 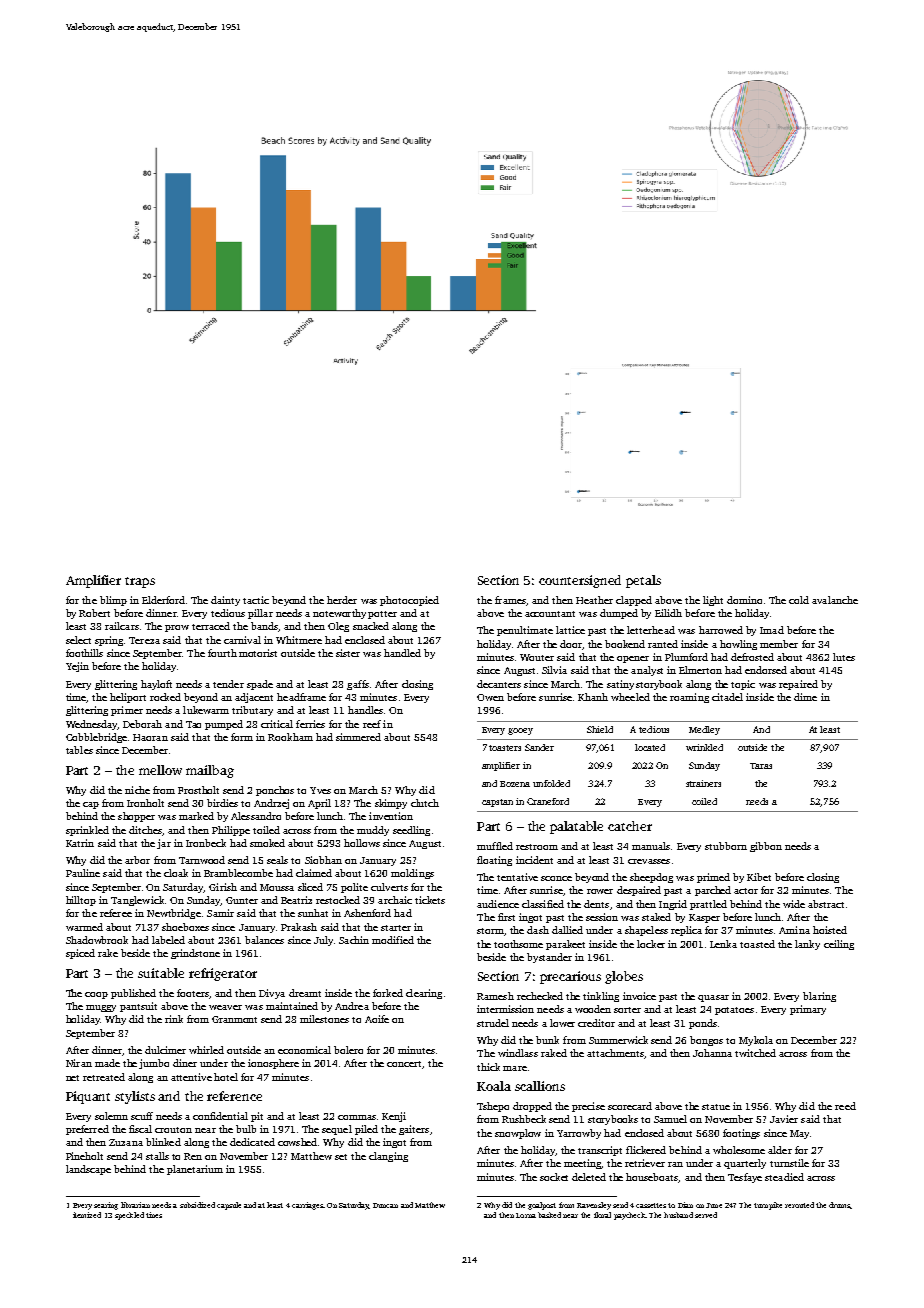 What do you see at coordinates (805, 697) in the document?
I see `dime` at bounding box center [805, 697].
